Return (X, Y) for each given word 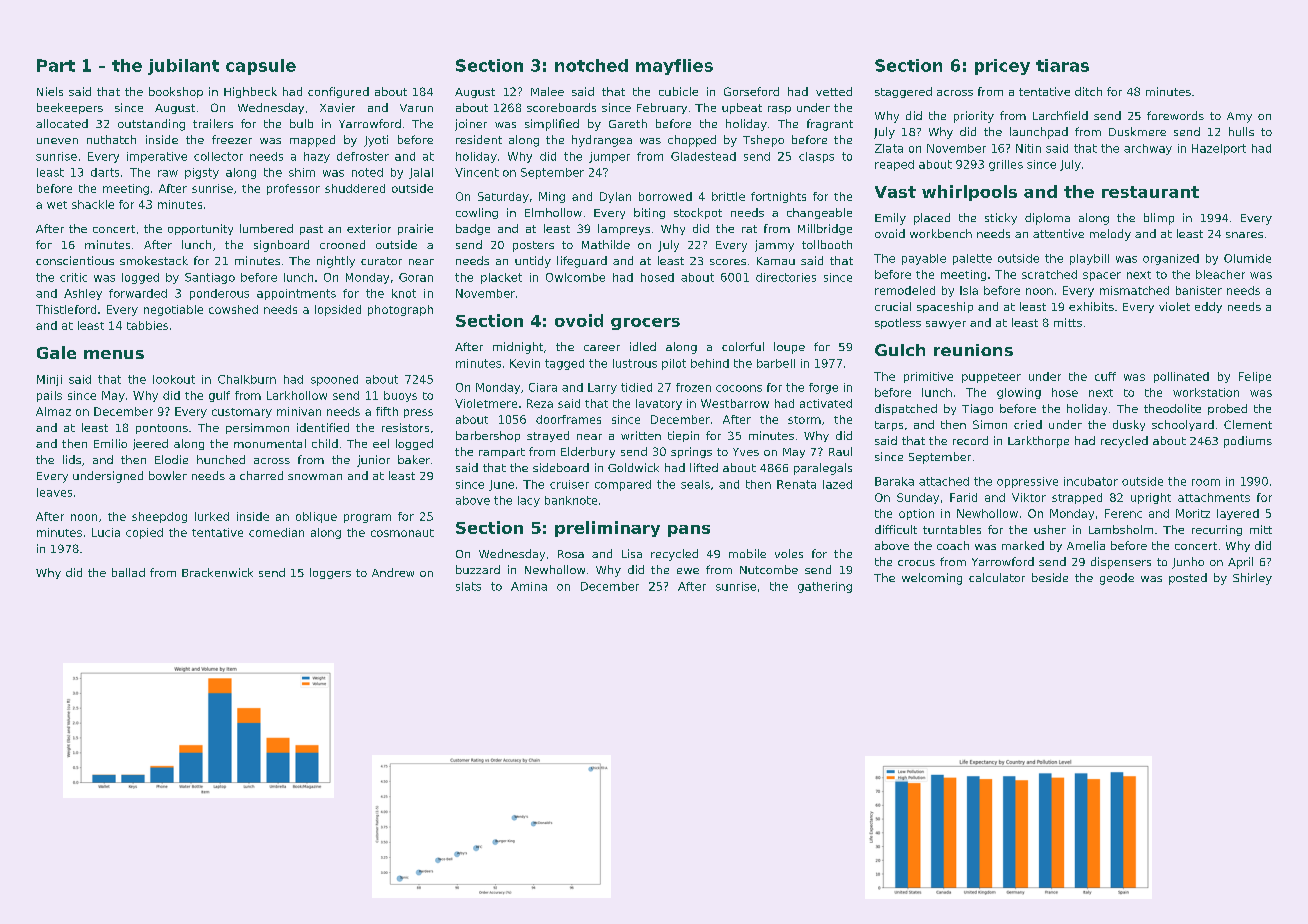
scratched (1049, 274)
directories (786, 277)
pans (689, 531)
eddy (1208, 307)
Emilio (110, 443)
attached (944, 481)
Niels (50, 91)
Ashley (83, 294)
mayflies (674, 67)
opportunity (200, 229)
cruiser (569, 484)
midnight (518, 348)
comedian (276, 532)
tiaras (1062, 65)
